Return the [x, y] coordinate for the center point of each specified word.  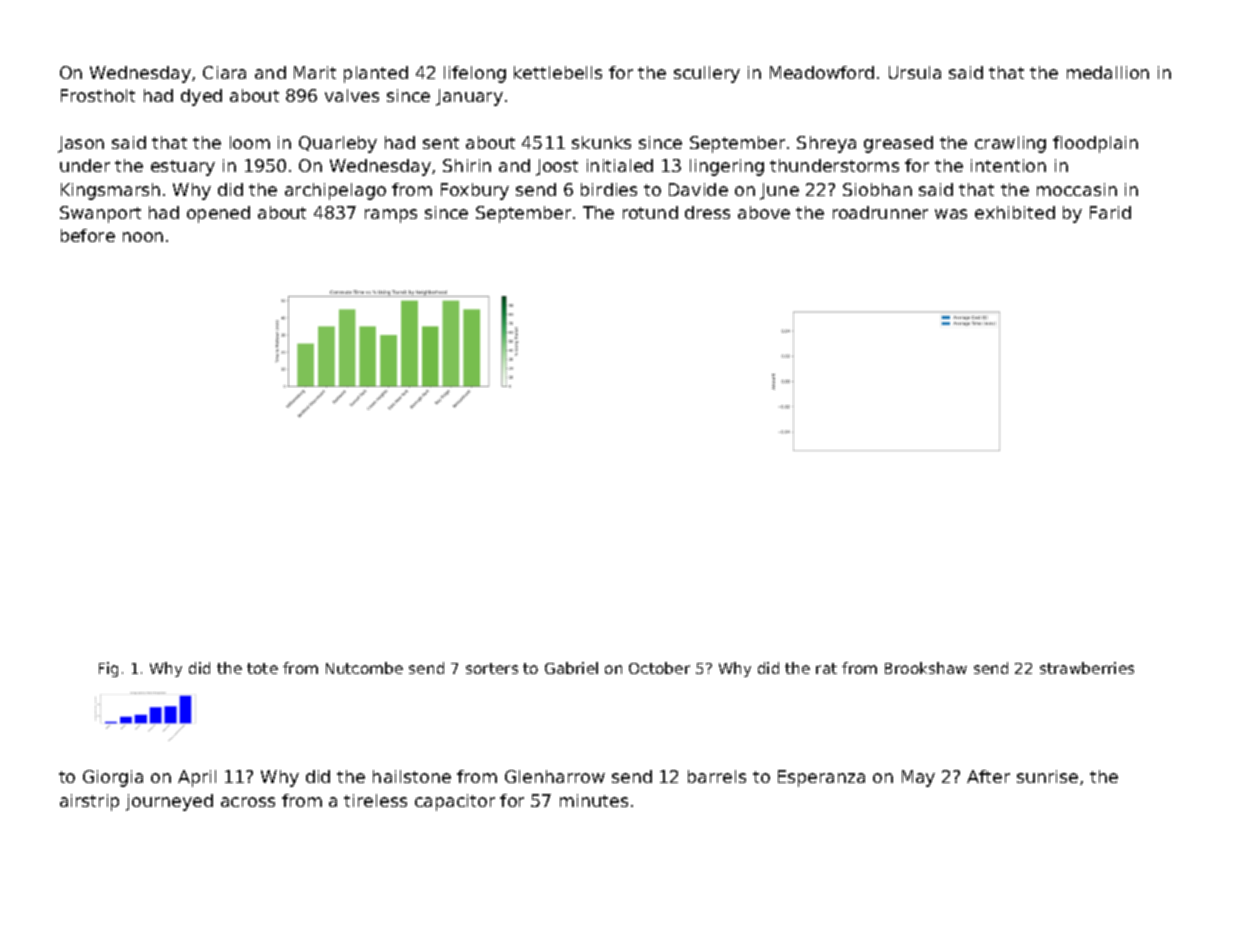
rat [826, 668]
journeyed [169, 802]
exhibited [1015, 212]
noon [143, 237]
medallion [1108, 72]
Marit [315, 72]
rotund [650, 212]
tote [262, 668]
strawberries [1087, 668]
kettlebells [558, 72]
